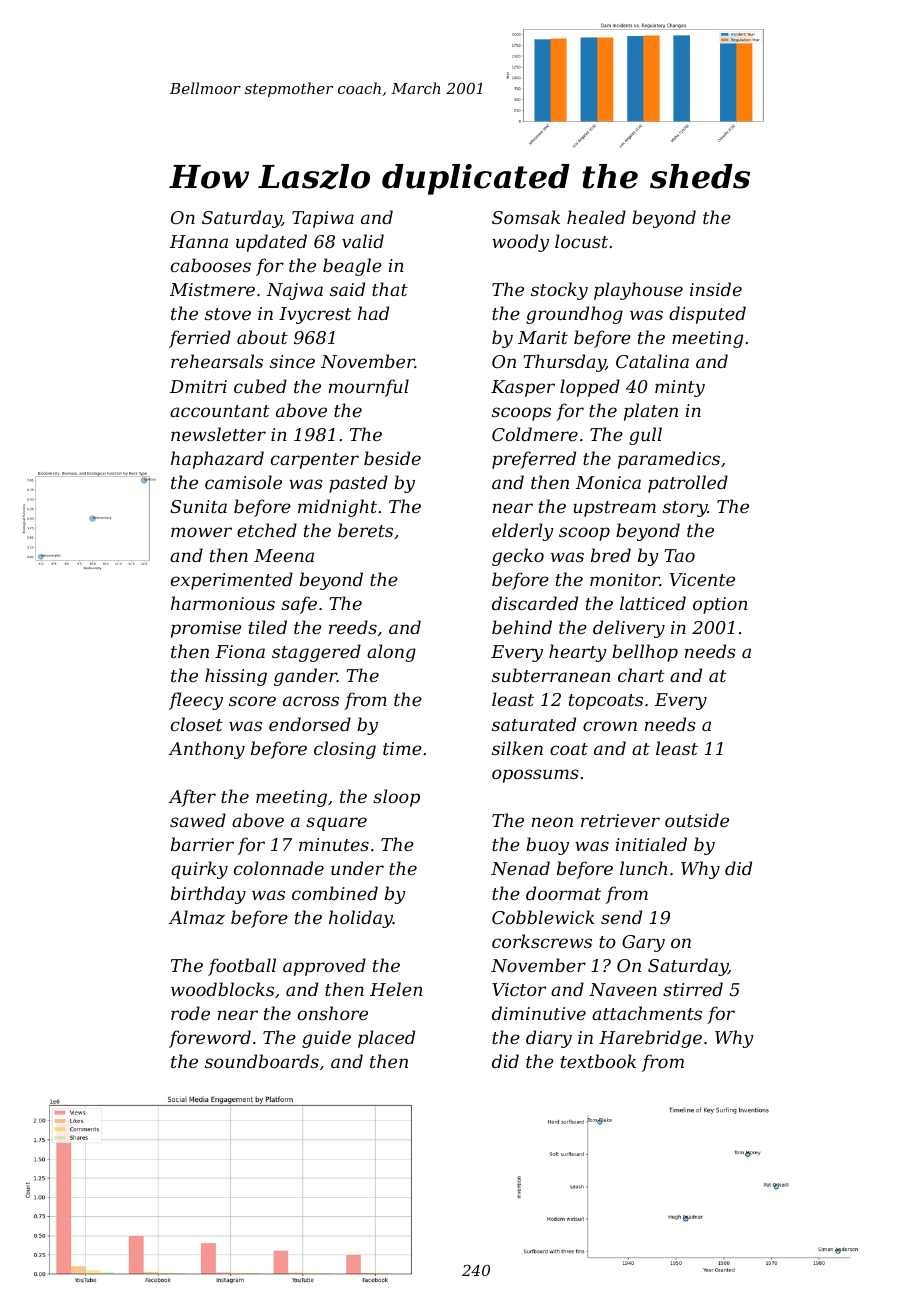 This document has width=924, height=1311. I want to click on onshore, so click(333, 1013).
